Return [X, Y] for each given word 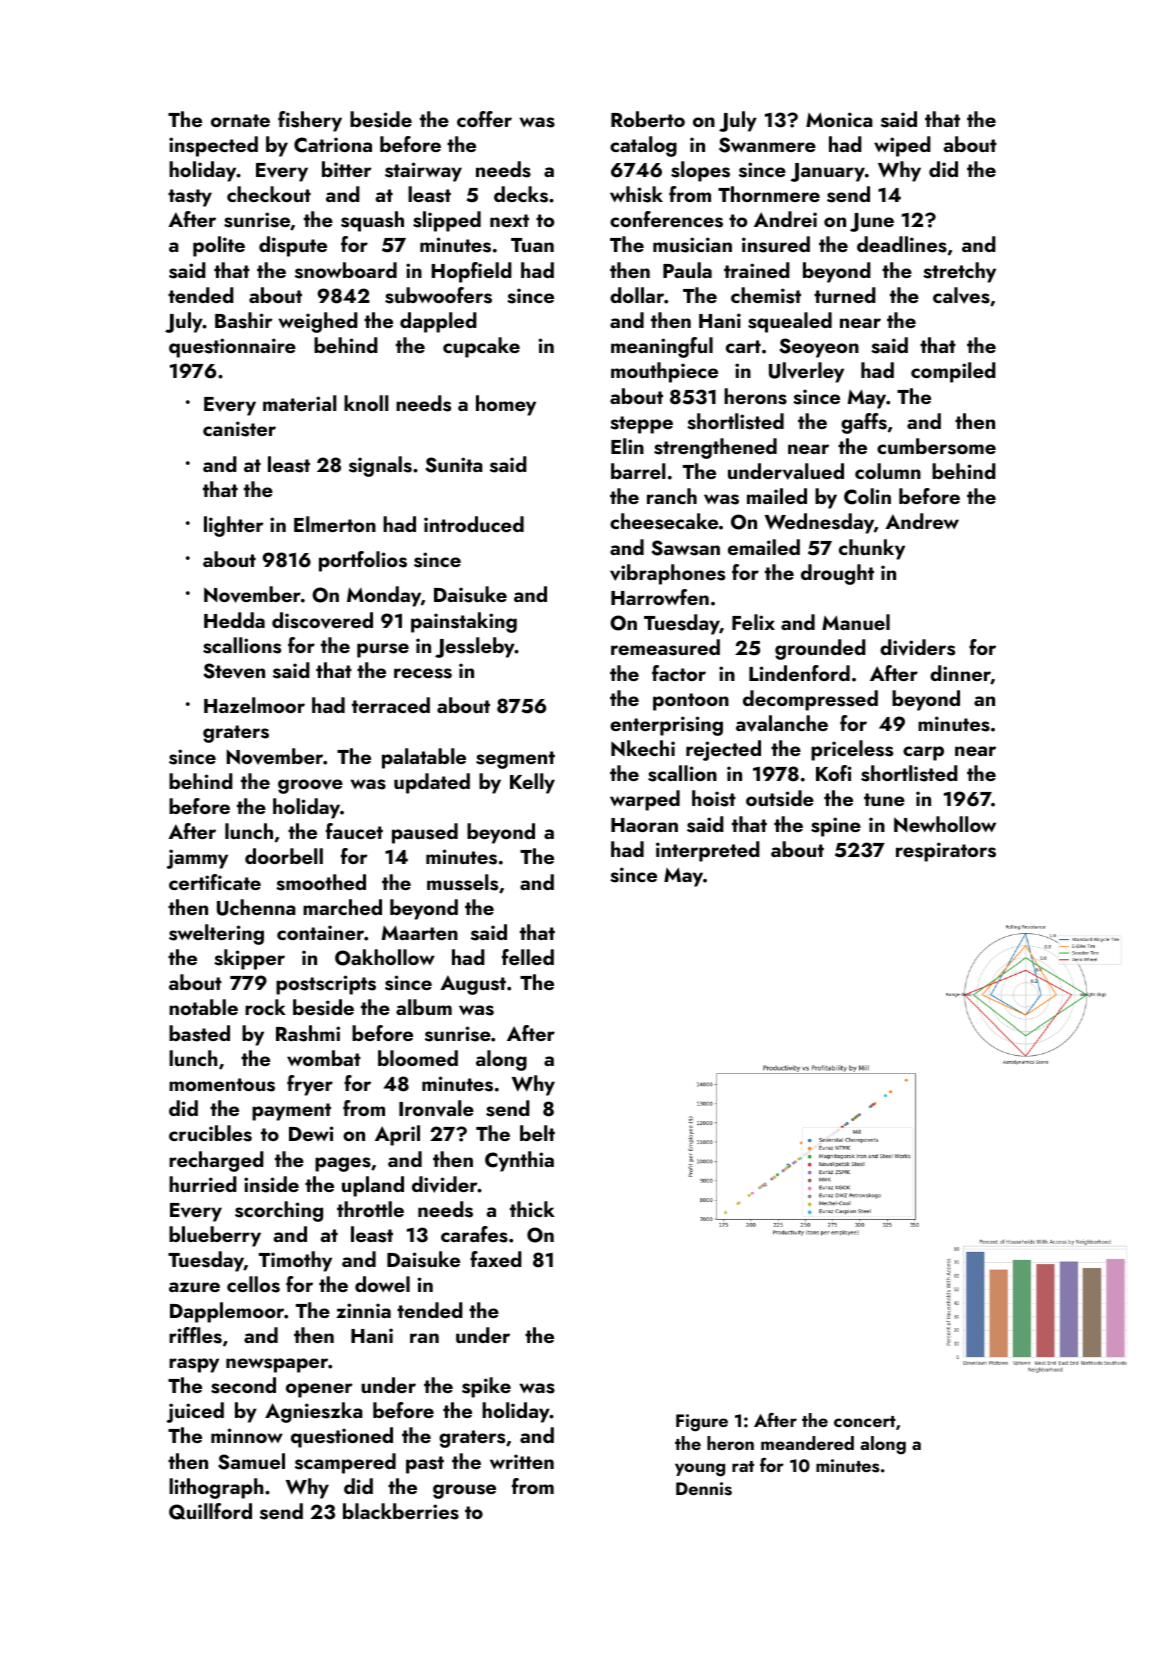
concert [865, 1421]
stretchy [959, 272]
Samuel [251, 1461]
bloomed [418, 1058]
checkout [269, 194]
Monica [839, 119]
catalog [643, 146]
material [300, 403]
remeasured [665, 647]
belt [537, 1133]
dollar [637, 295]
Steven [234, 671]
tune [884, 799]
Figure [702, 1423]
